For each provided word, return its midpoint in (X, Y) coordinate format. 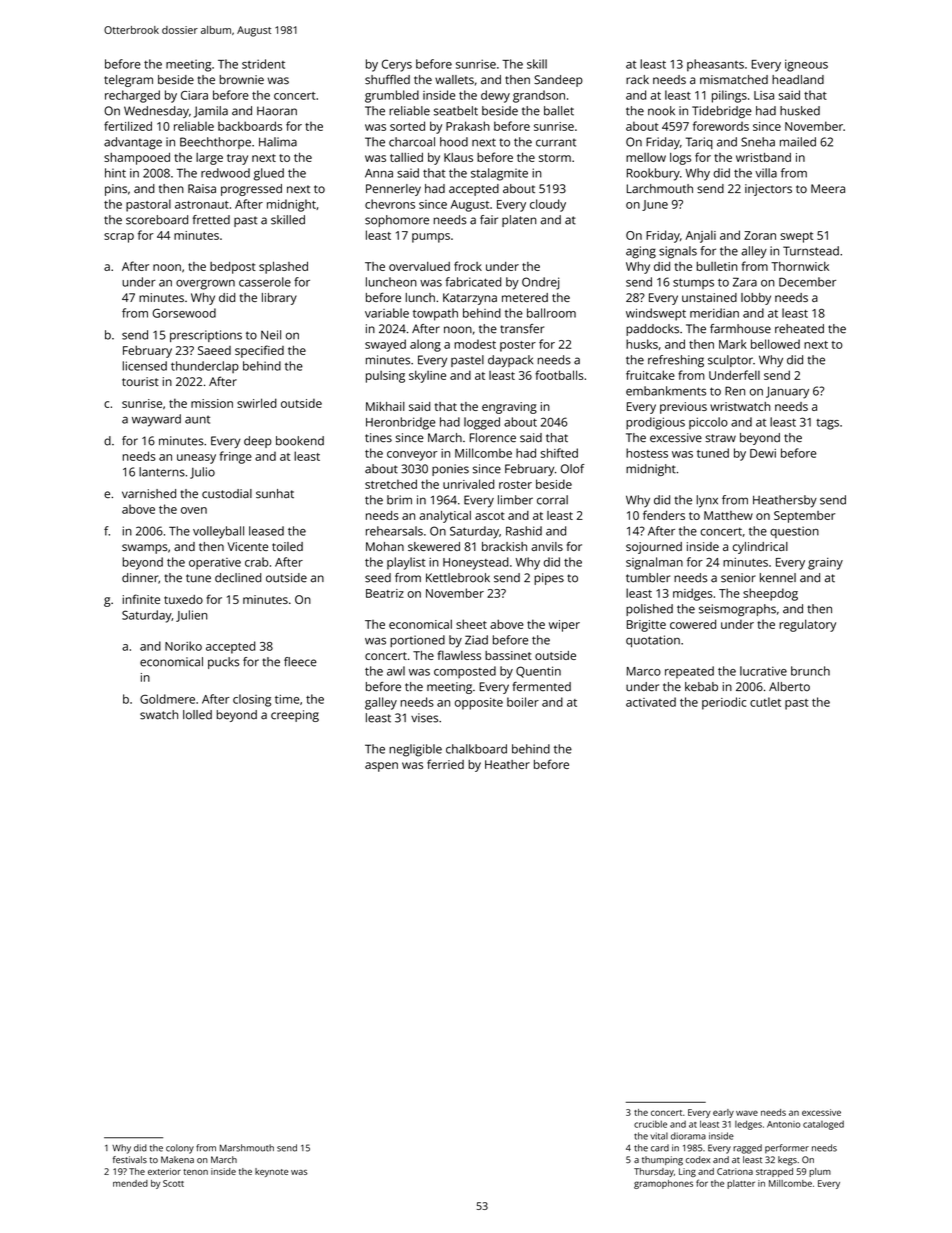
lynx (707, 501)
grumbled (392, 96)
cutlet (765, 702)
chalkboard (476, 749)
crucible (650, 1124)
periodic (724, 703)
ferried (445, 764)
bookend (300, 441)
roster (515, 485)
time (287, 699)
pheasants (715, 65)
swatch (159, 715)
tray (237, 159)
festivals (130, 1160)
